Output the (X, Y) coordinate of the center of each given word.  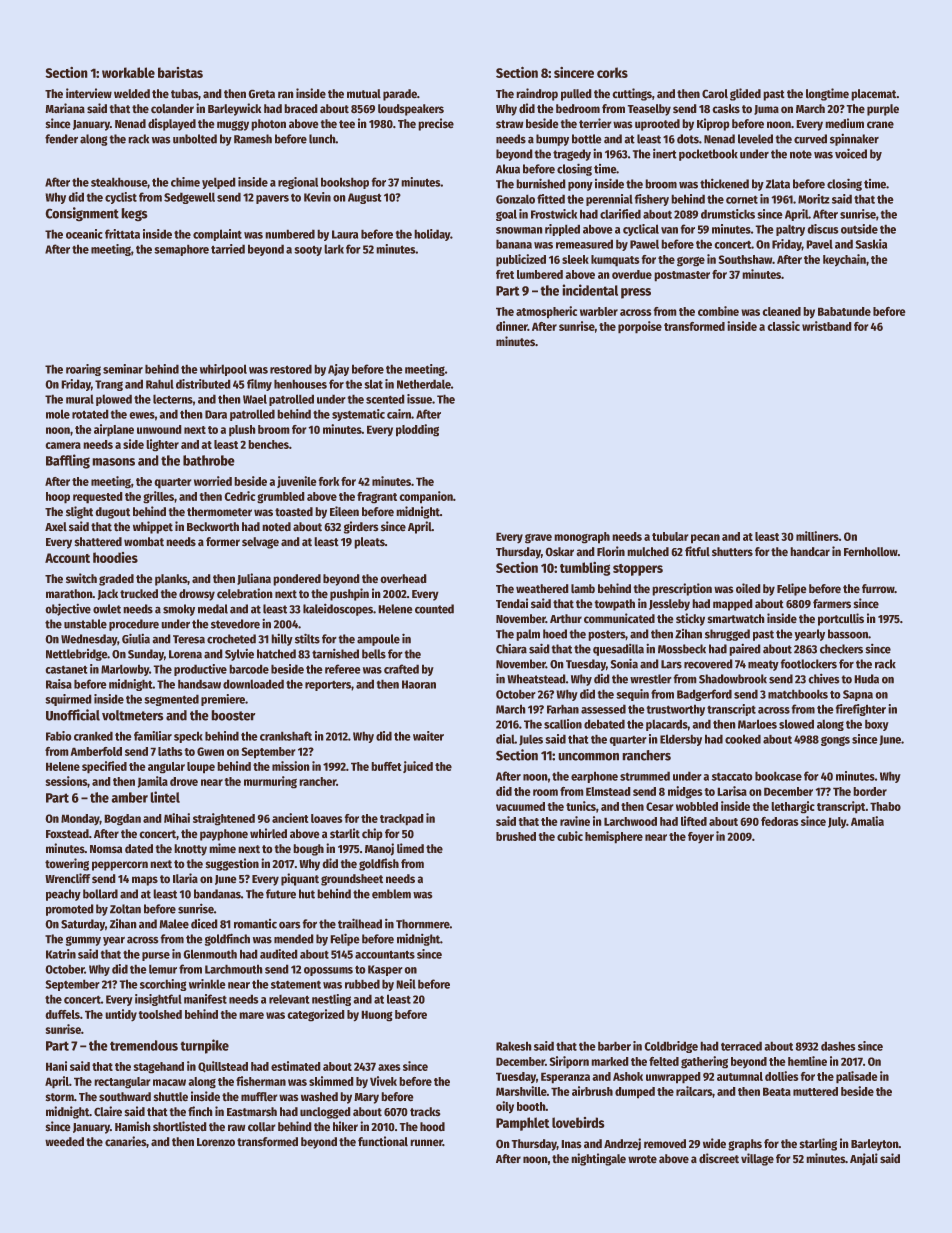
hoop (58, 497)
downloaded (253, 684)
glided (745, 94)
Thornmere (423, 924)
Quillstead (223, 1066)
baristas (180, 72)
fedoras (779, 821)
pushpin (349, 594)
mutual (364, 93)
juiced (418, 767)
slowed (796, 724)
